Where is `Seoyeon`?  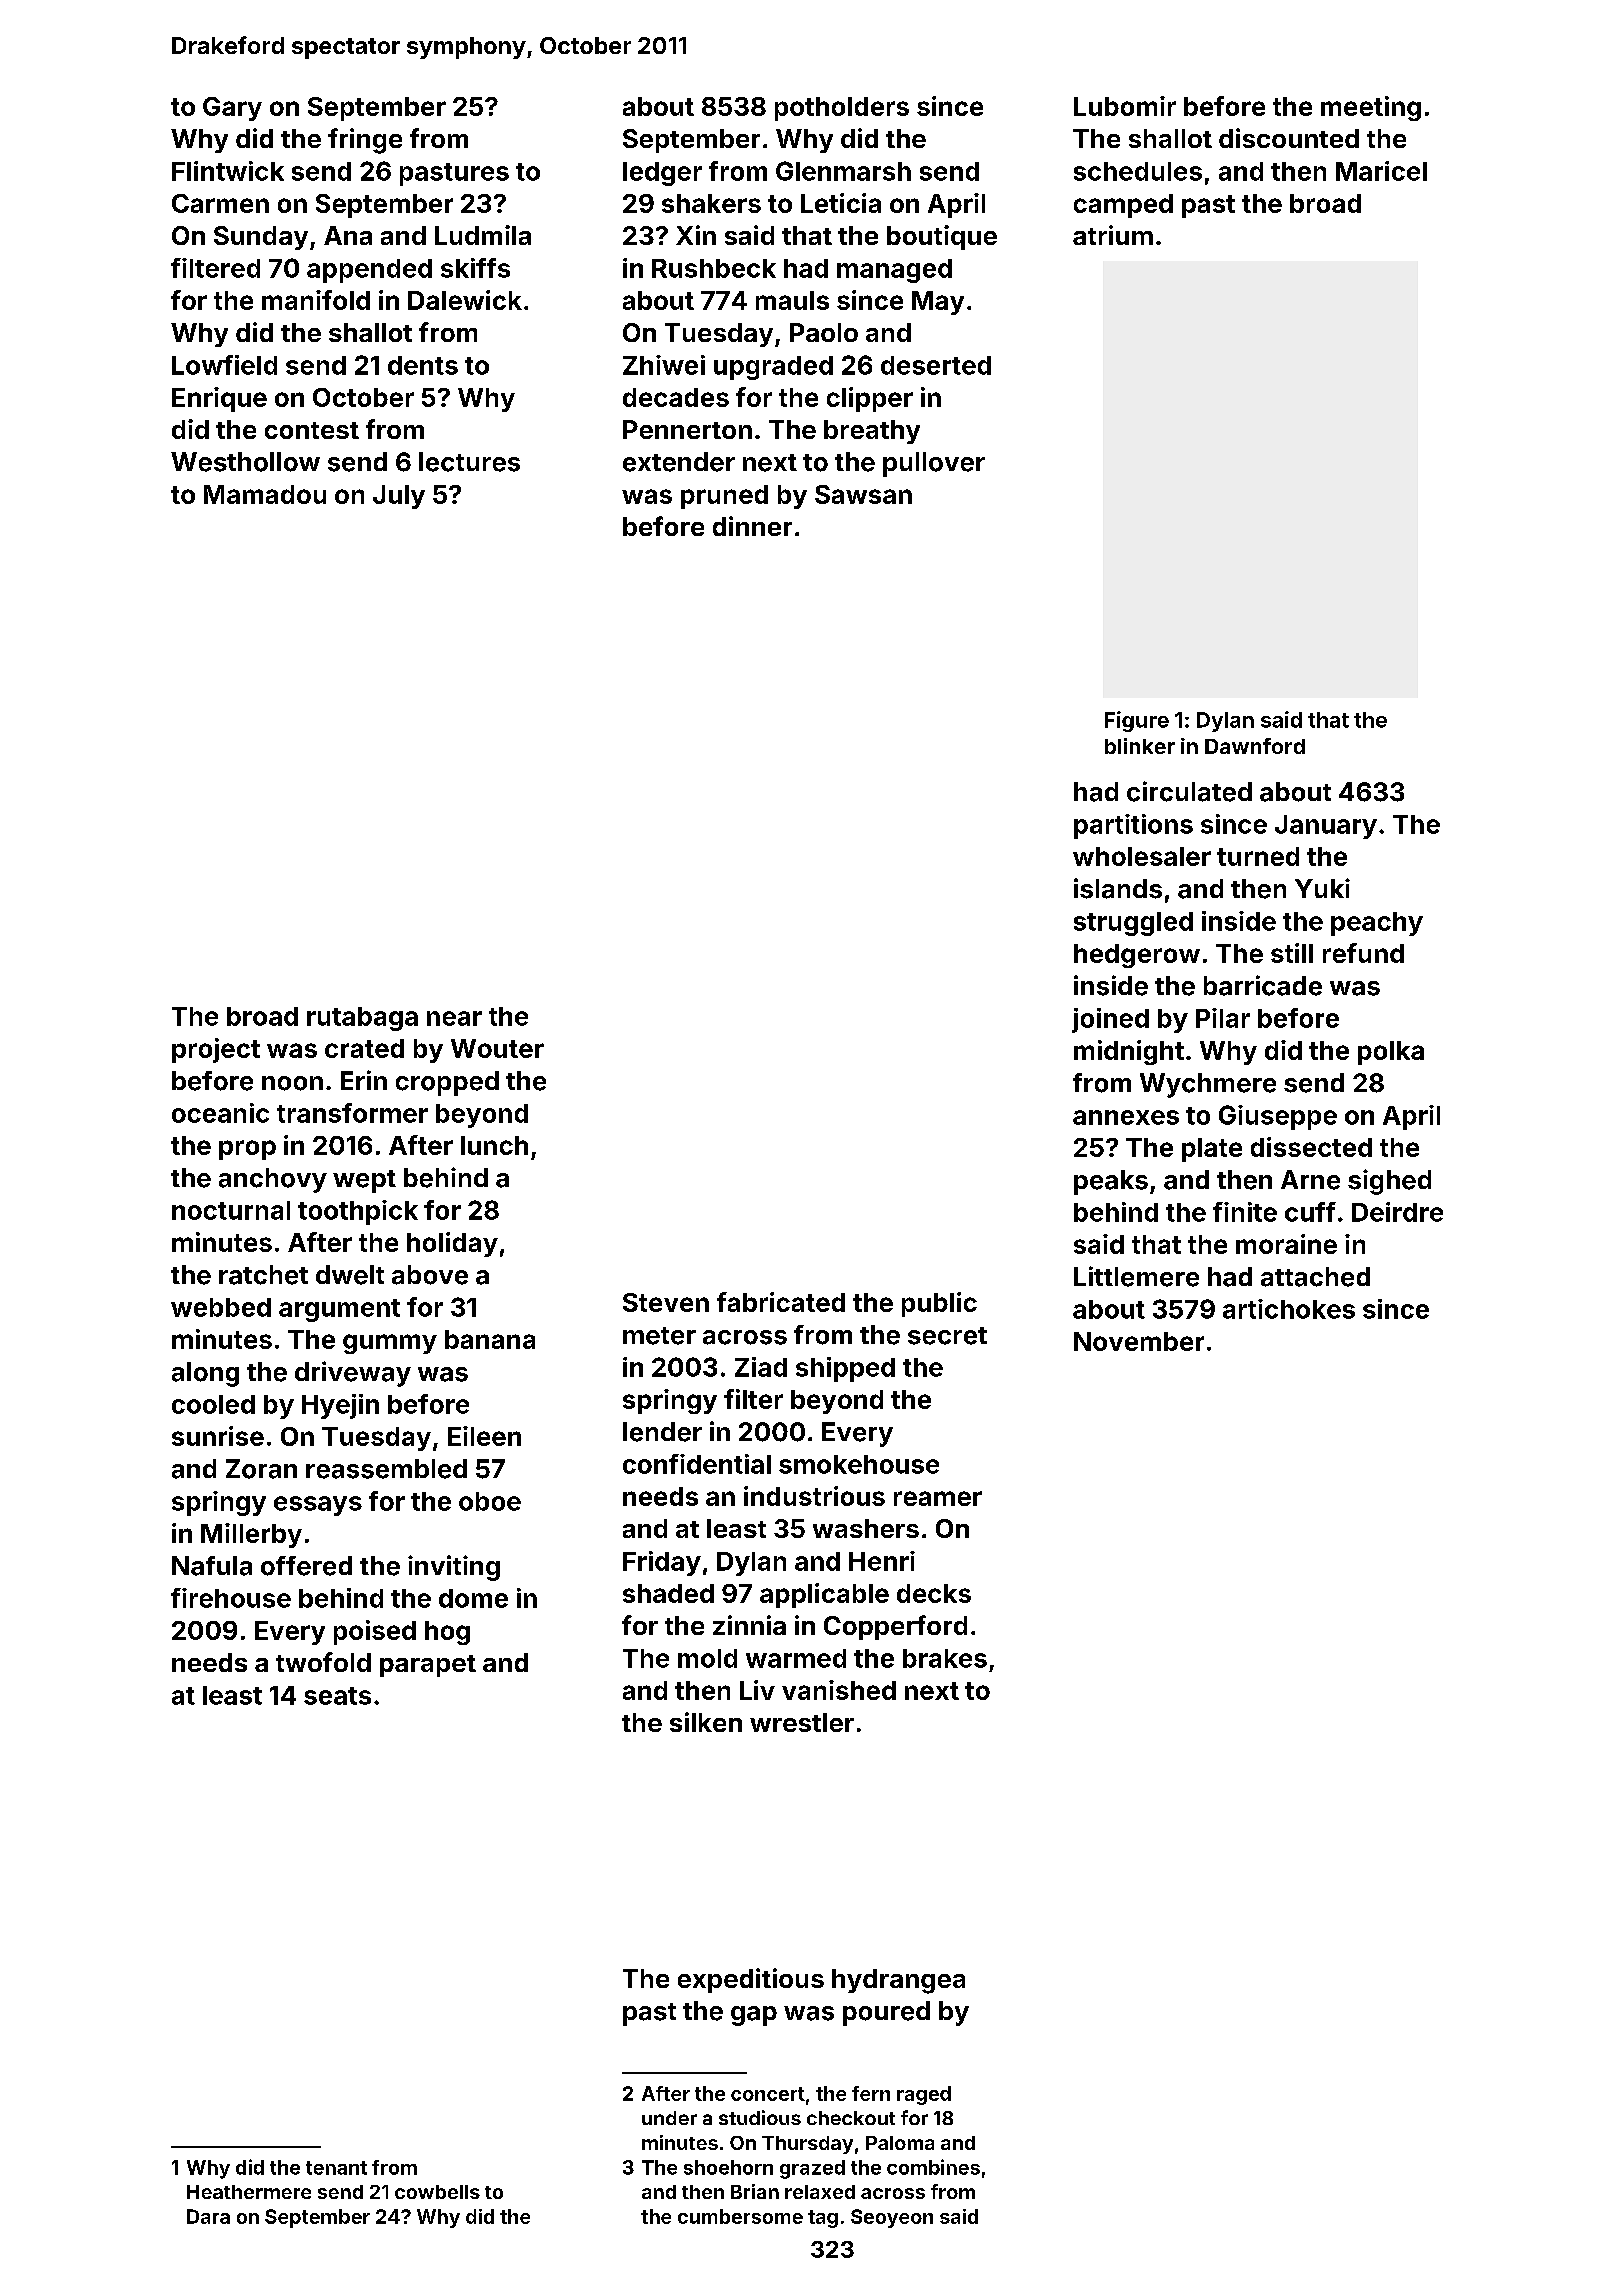
Seoyeon is located at coordinates (892, 2218).
